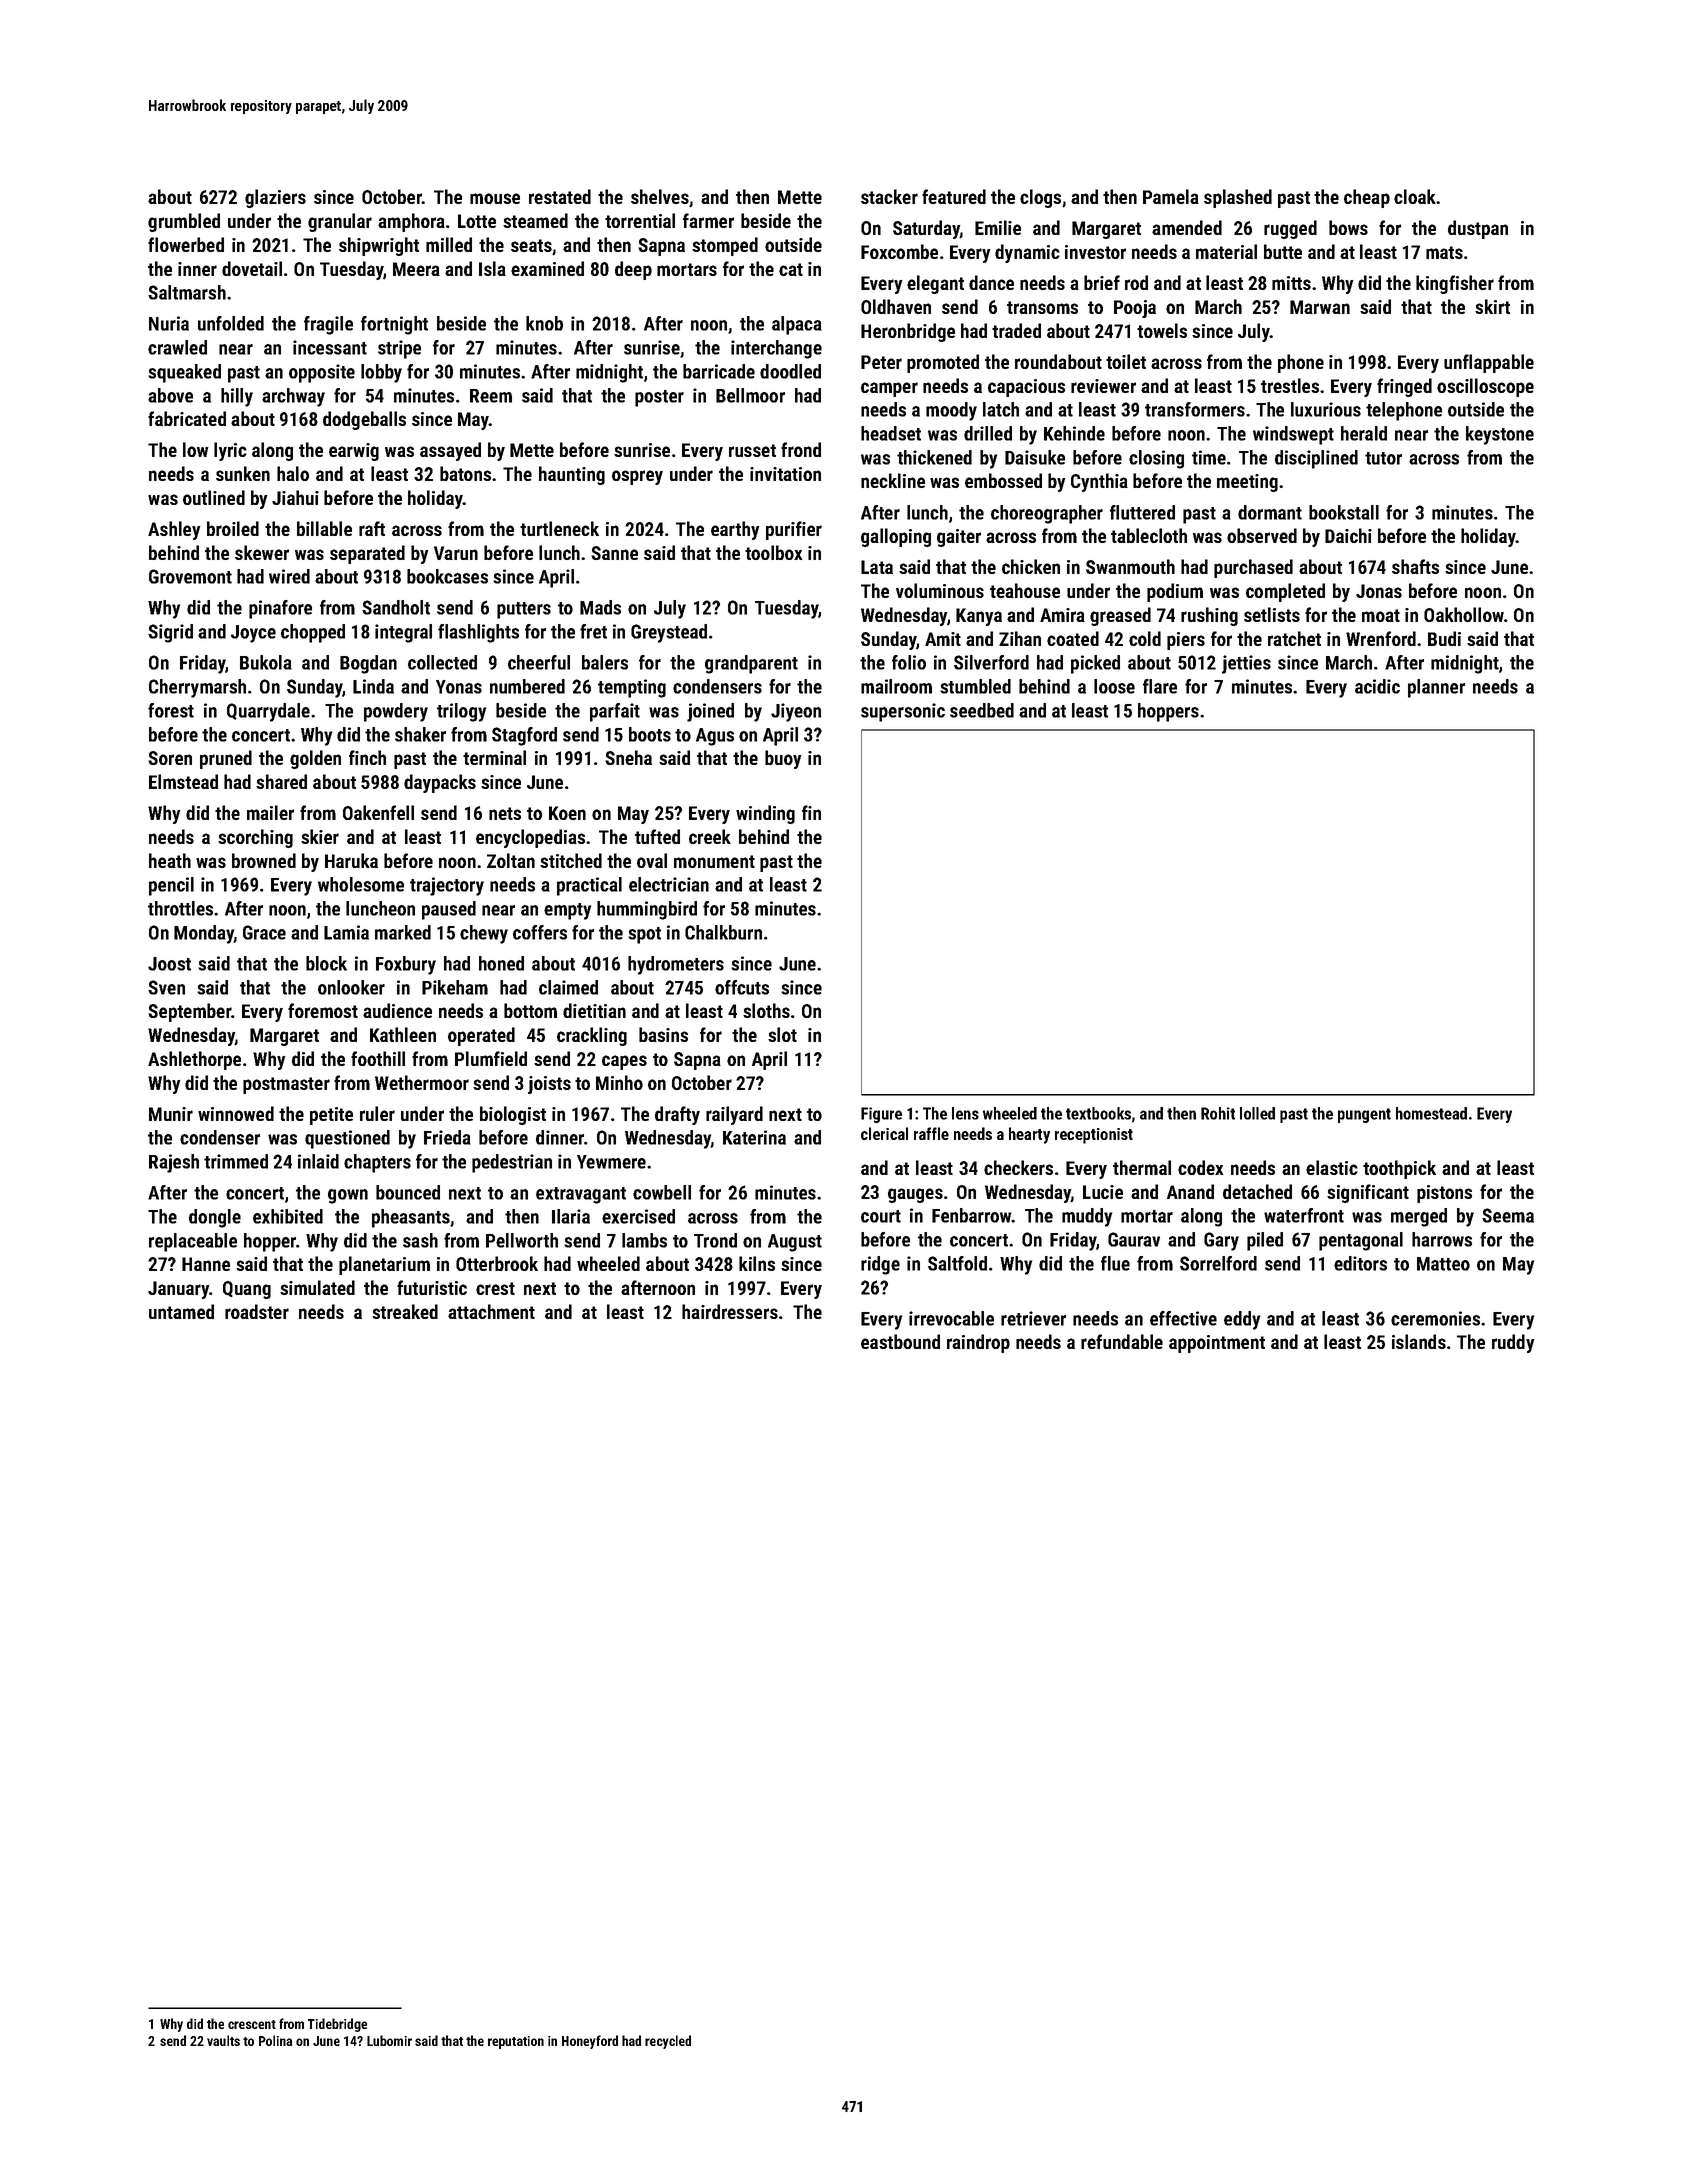 The height and width of the screenshot is (2178, 1683). Describe the element at coordinates (405, 1311) in the screenshot. I see `streaked` at that location.
